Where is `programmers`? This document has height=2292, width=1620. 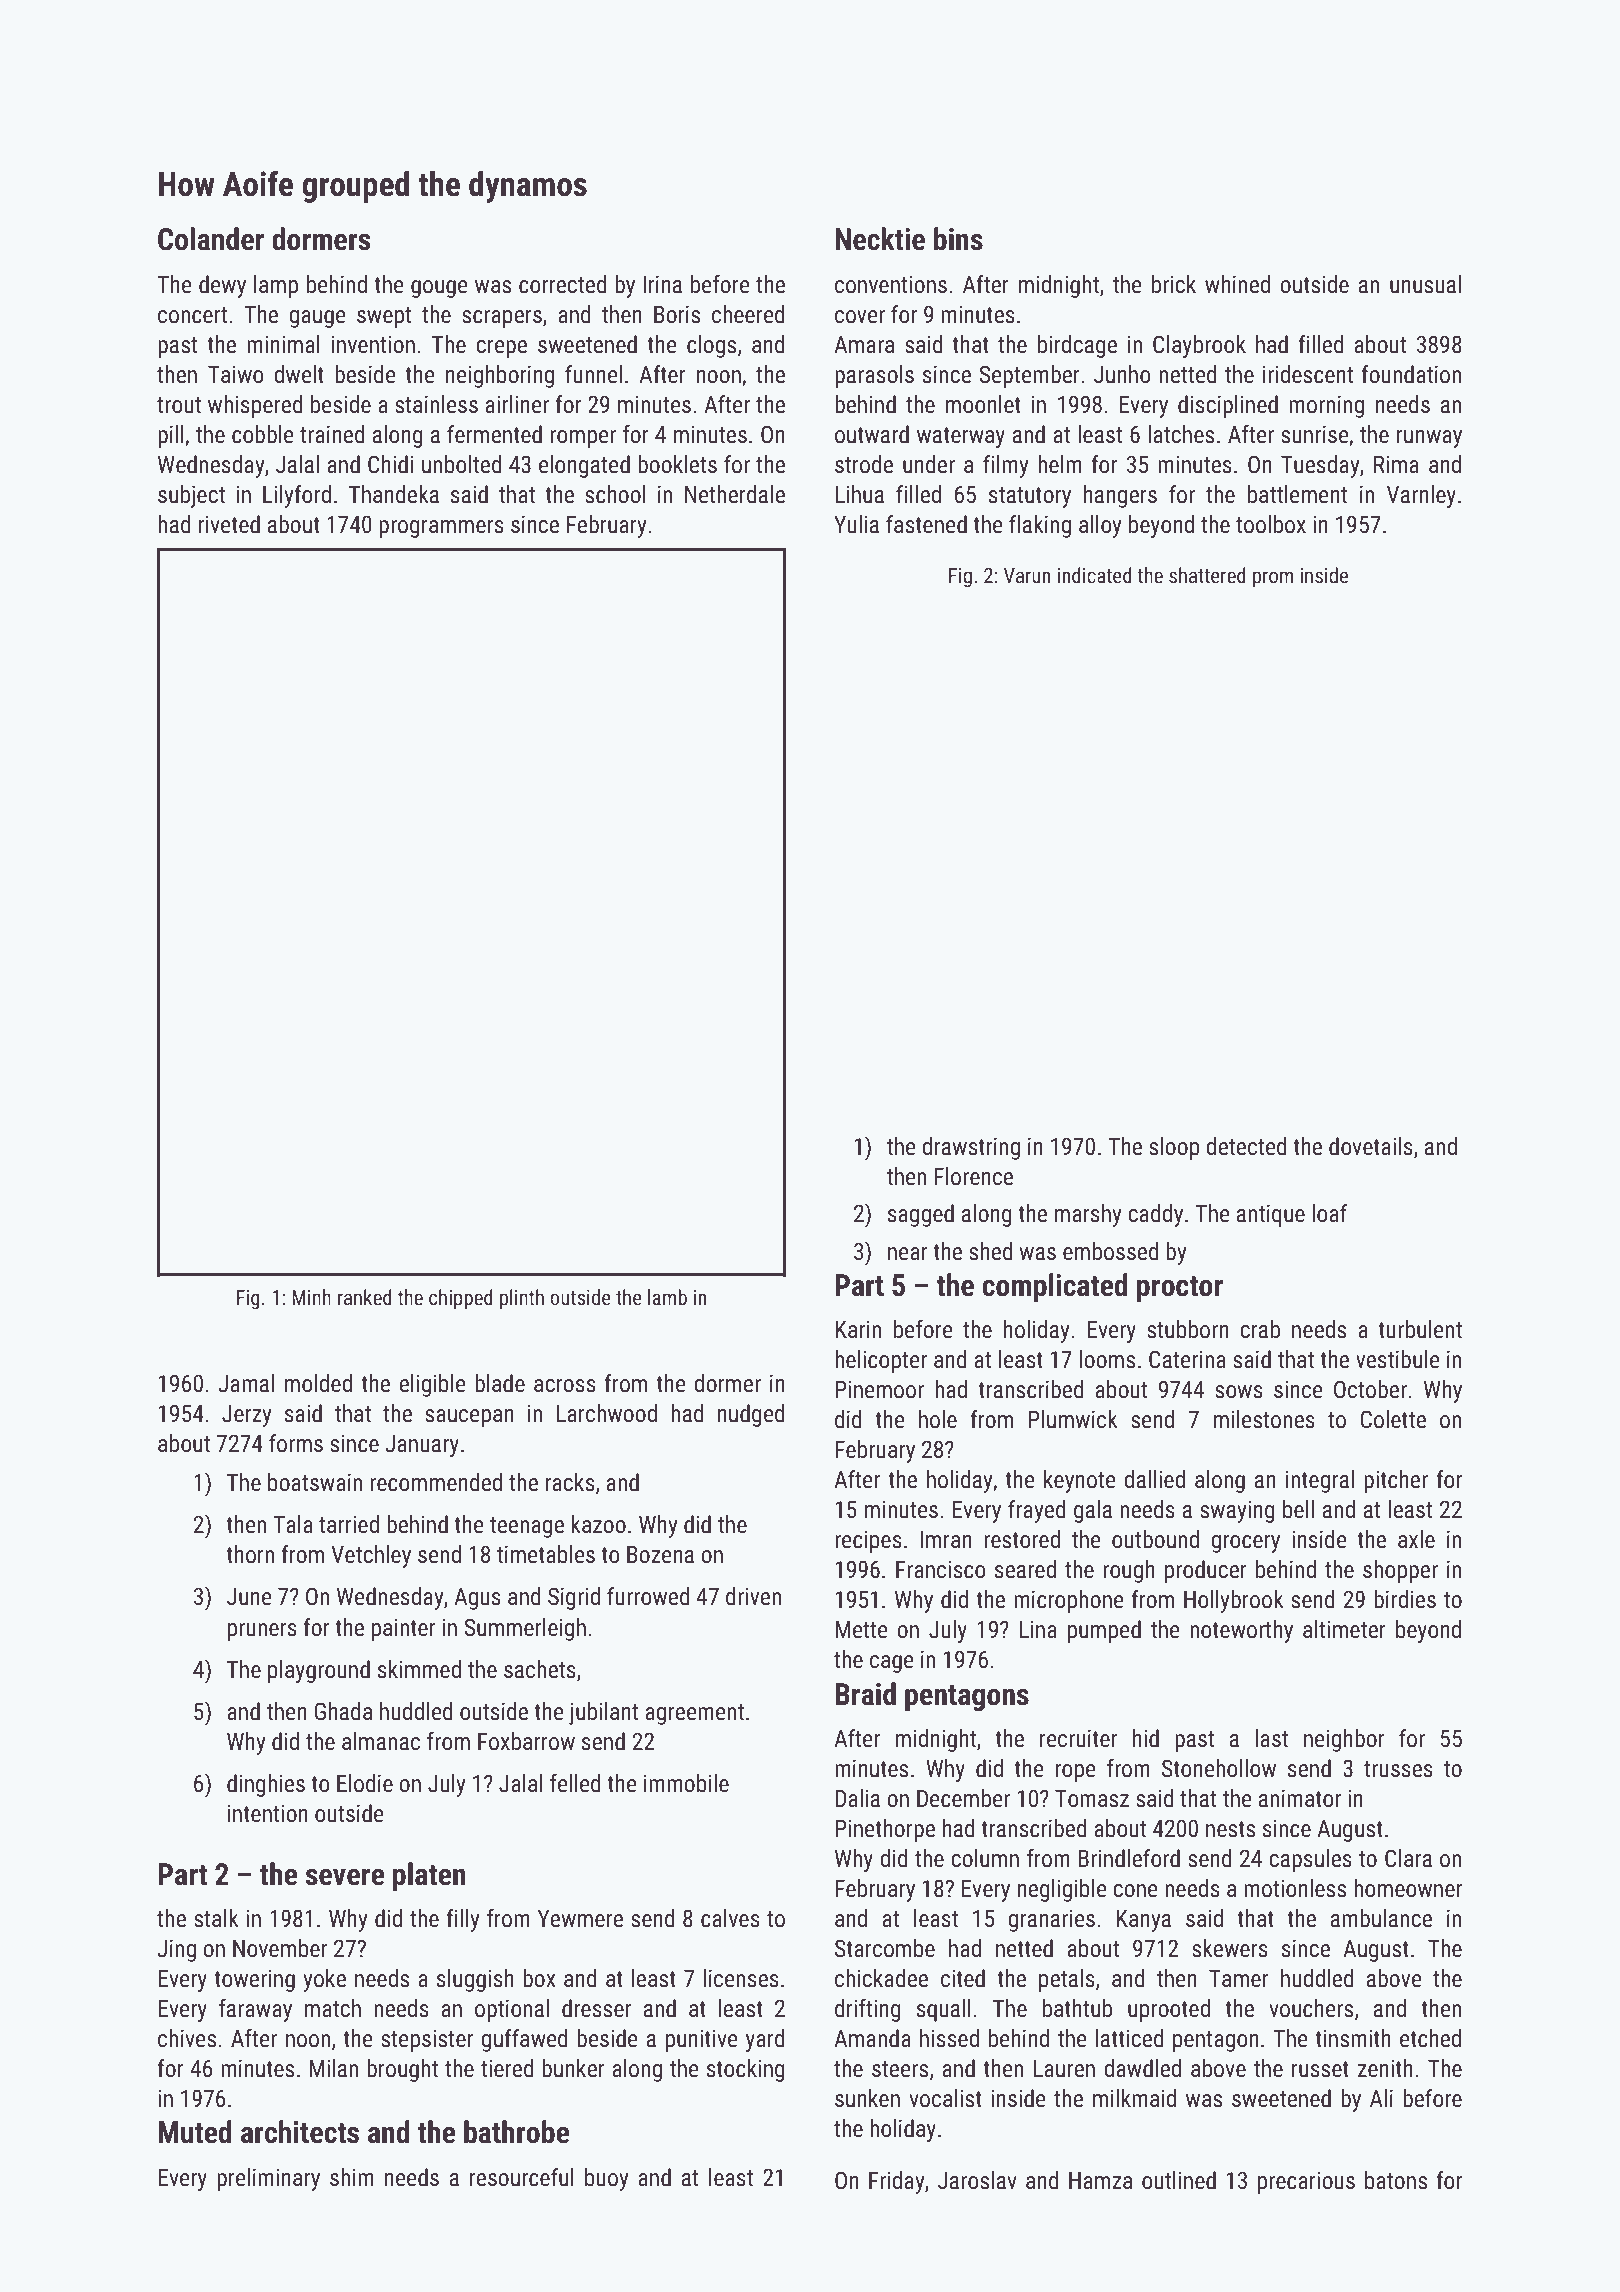 programmers is located at coordinates (441, 529).
